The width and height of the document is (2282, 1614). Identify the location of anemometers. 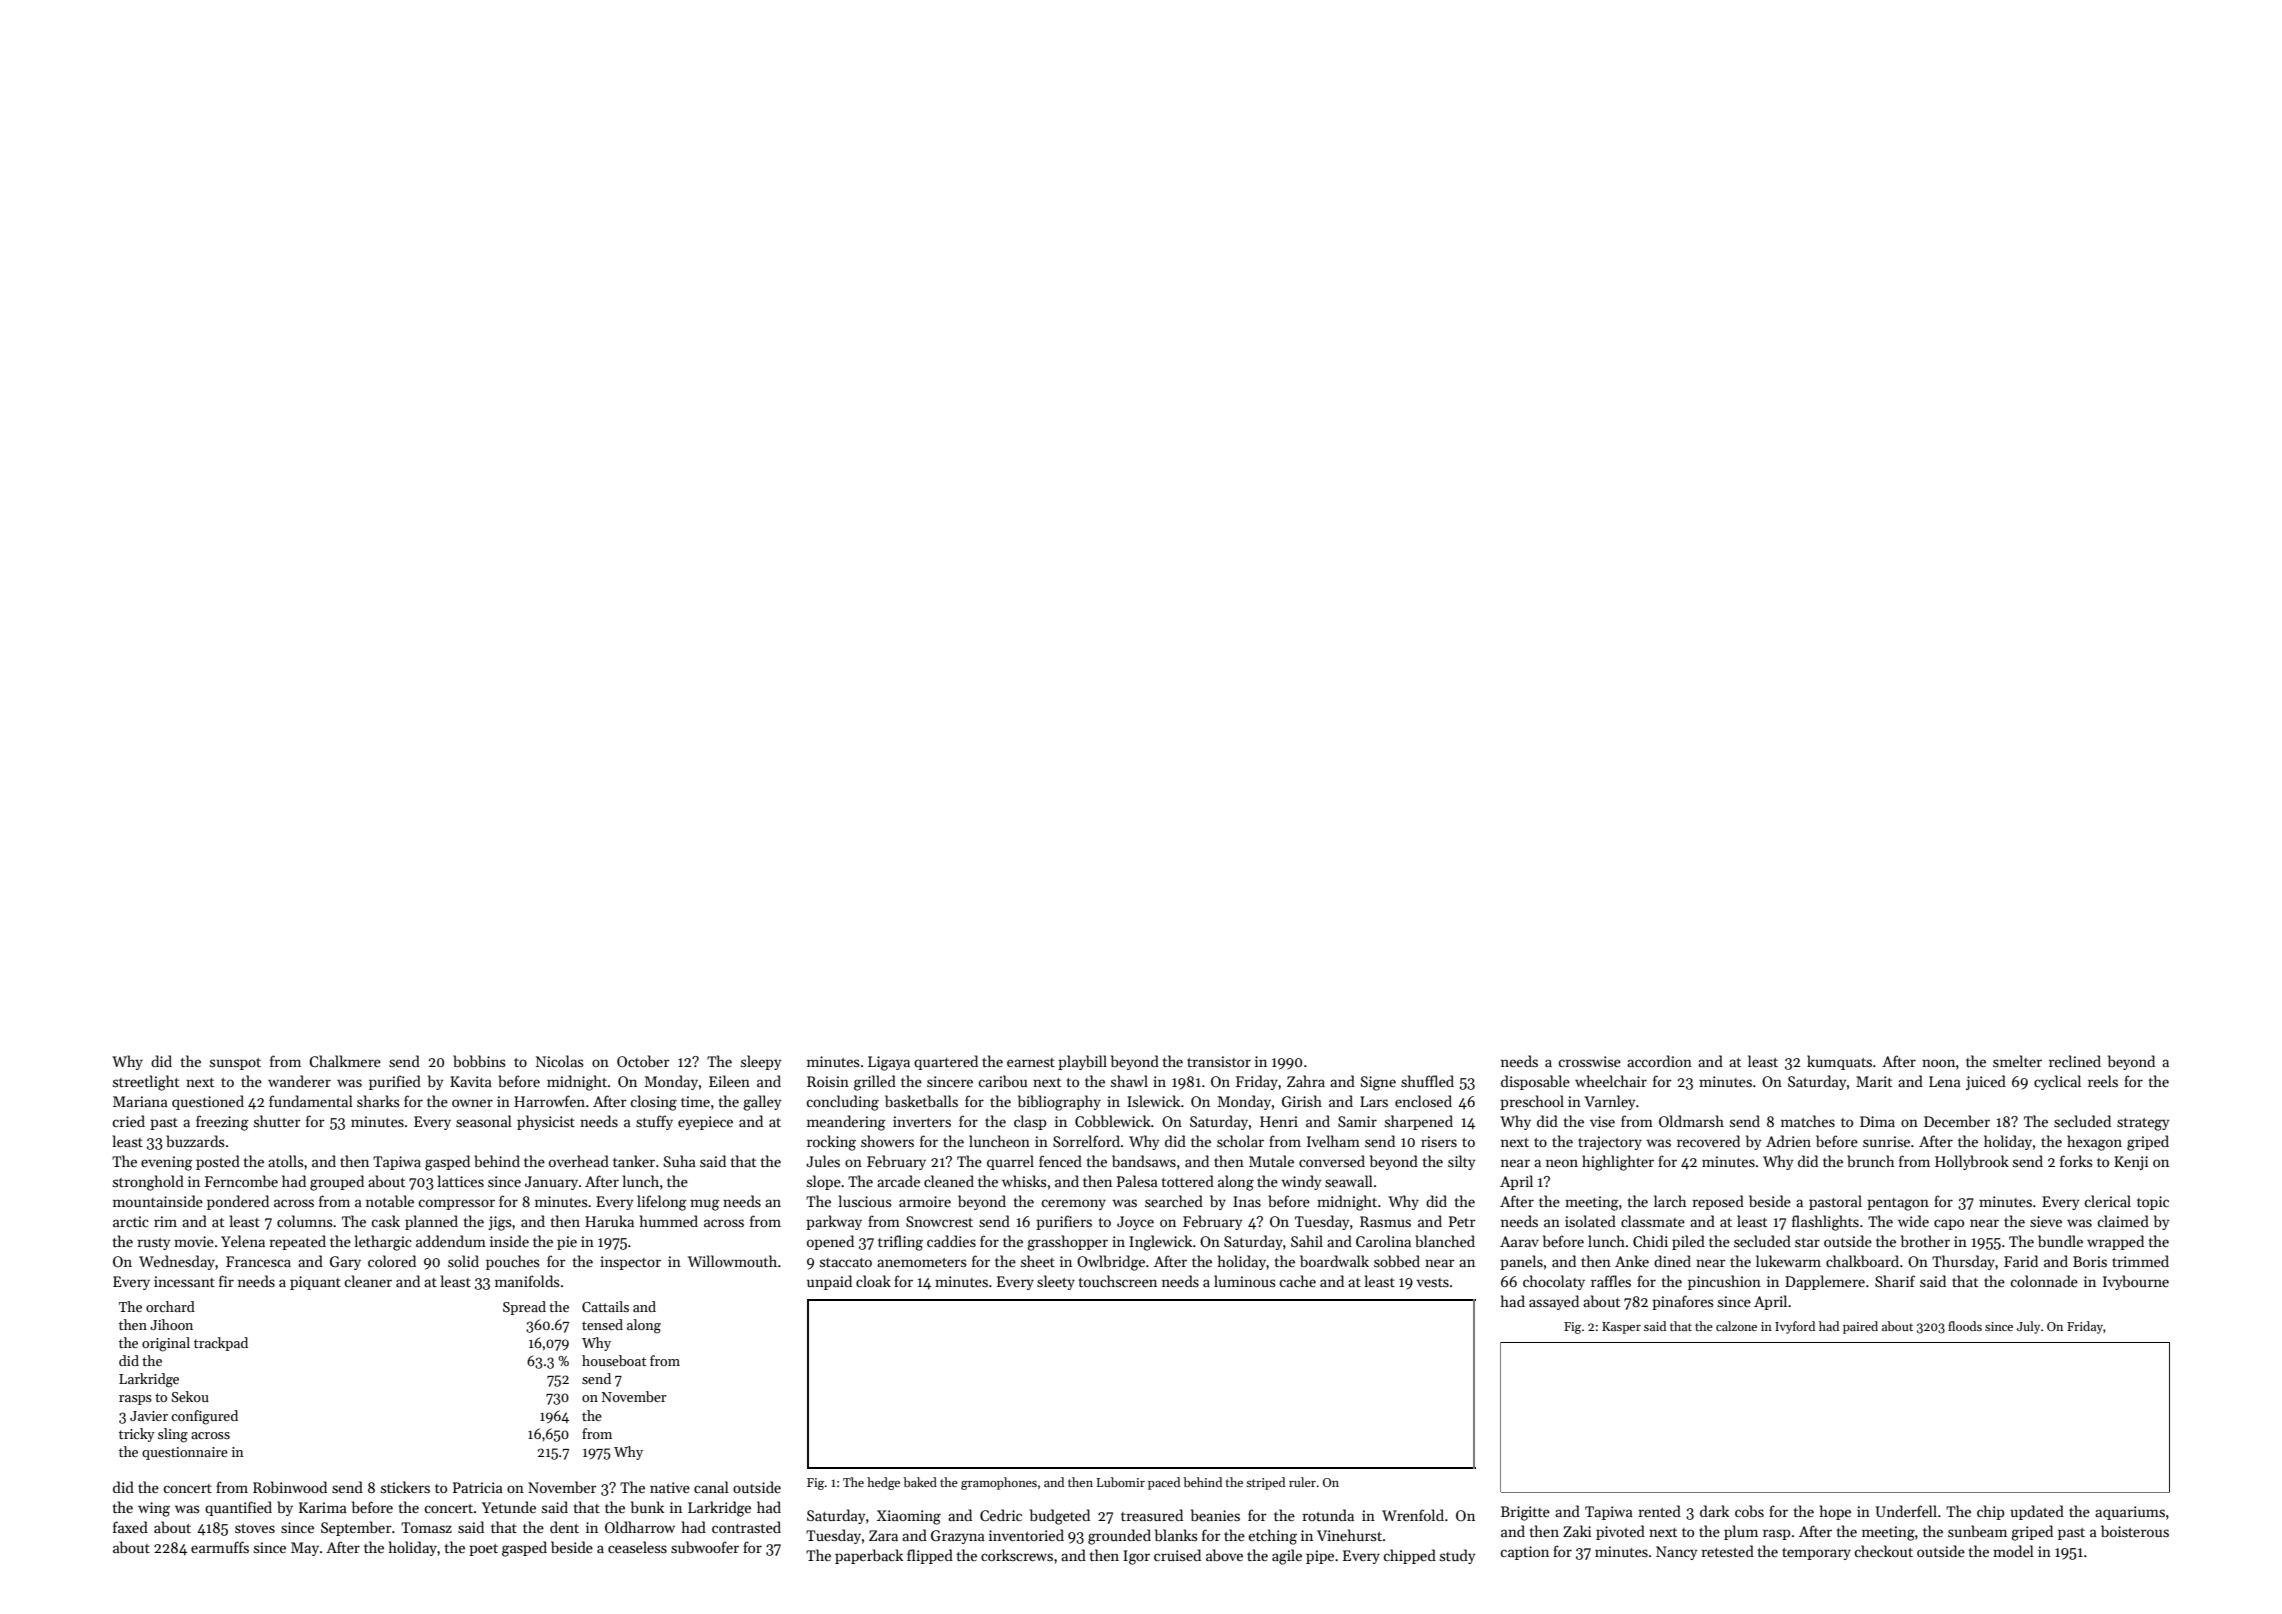
(922, 1262).
